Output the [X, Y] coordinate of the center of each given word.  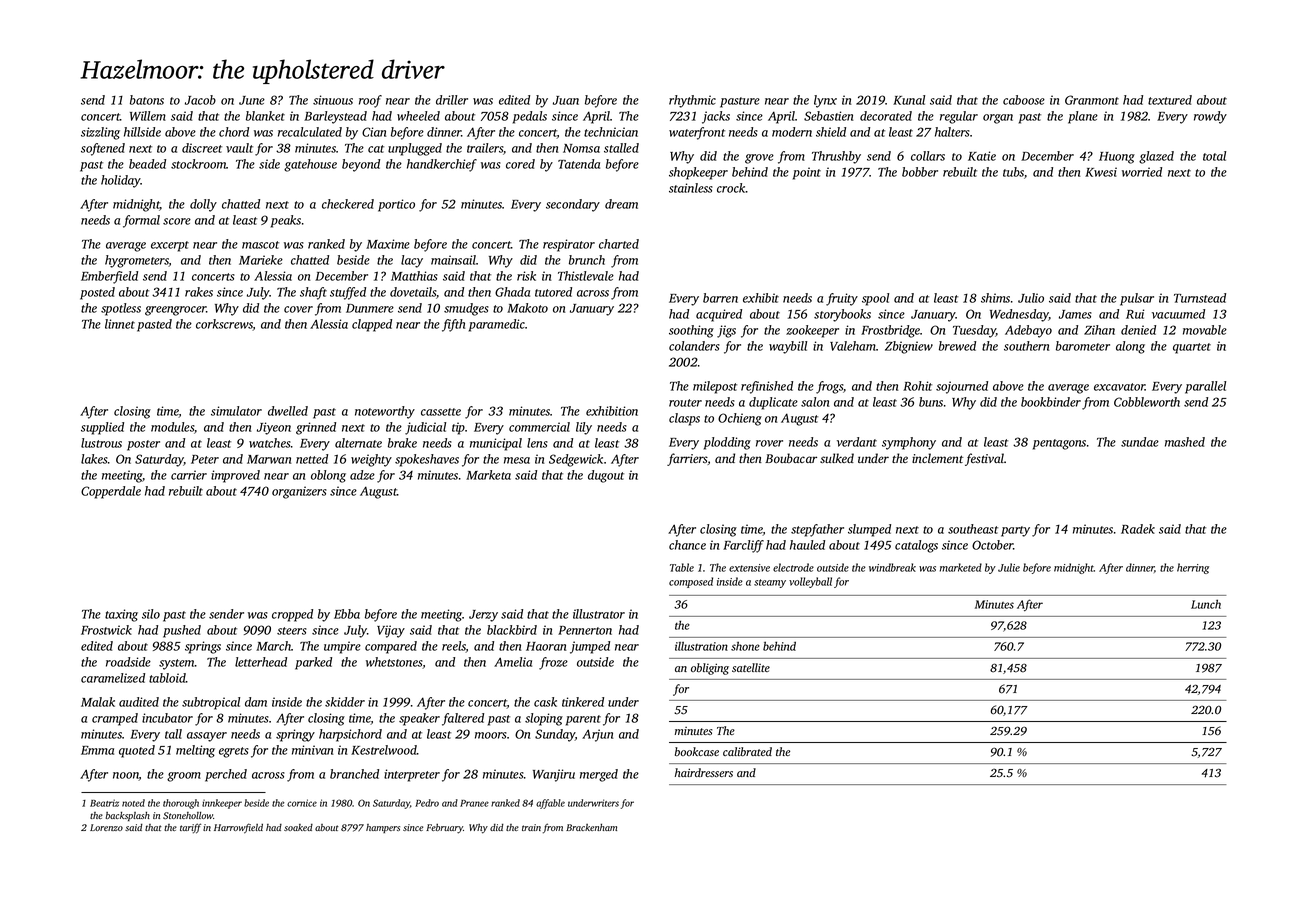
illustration [701, 646]
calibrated [747, 752]
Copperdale [111, 492]
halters [952, 132]
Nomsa [581, 148]
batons [147, 100]
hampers [383, 828]
